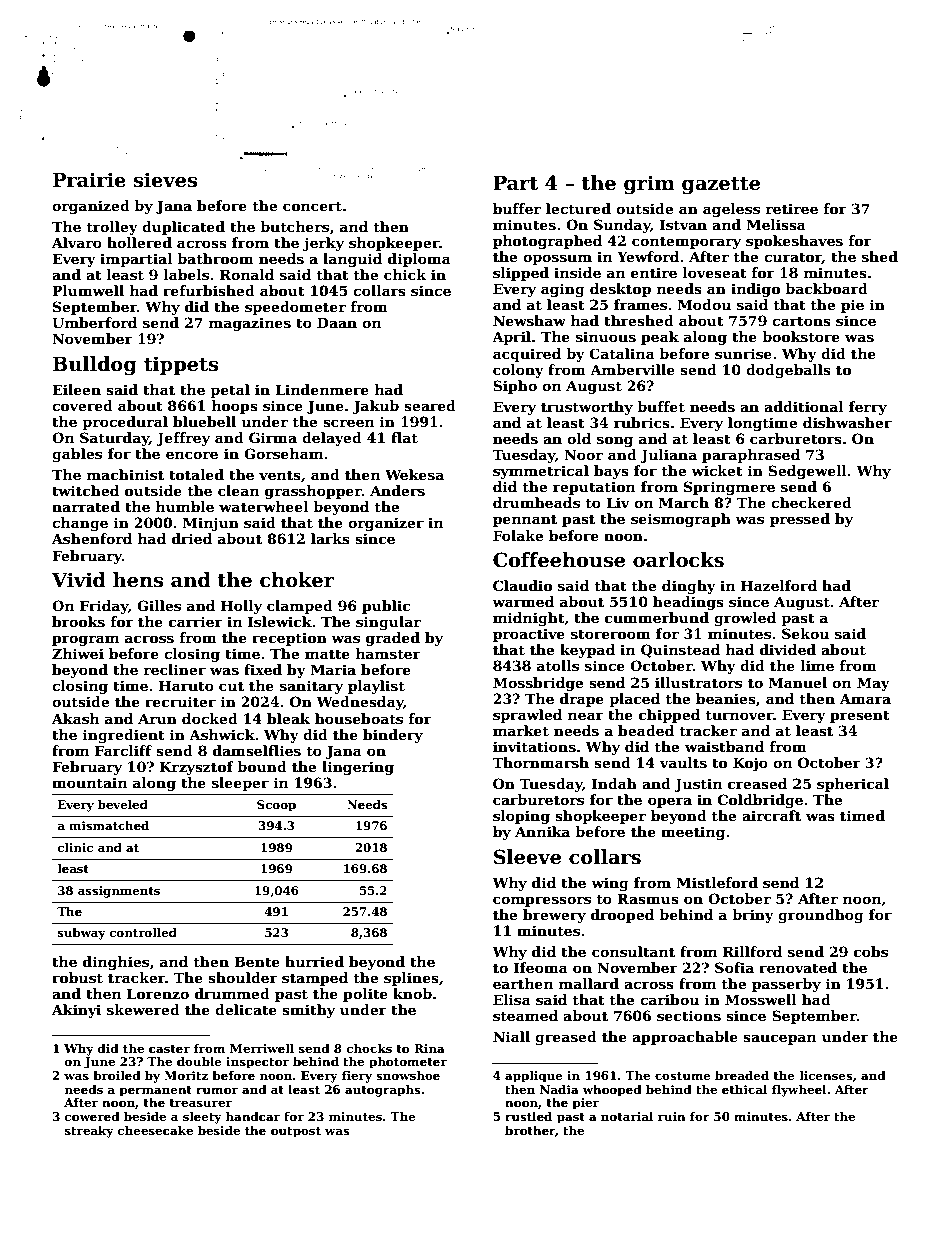 The width and height of the screenshot is (952, 1233). I want to click on lectured, so click(578, 208).
